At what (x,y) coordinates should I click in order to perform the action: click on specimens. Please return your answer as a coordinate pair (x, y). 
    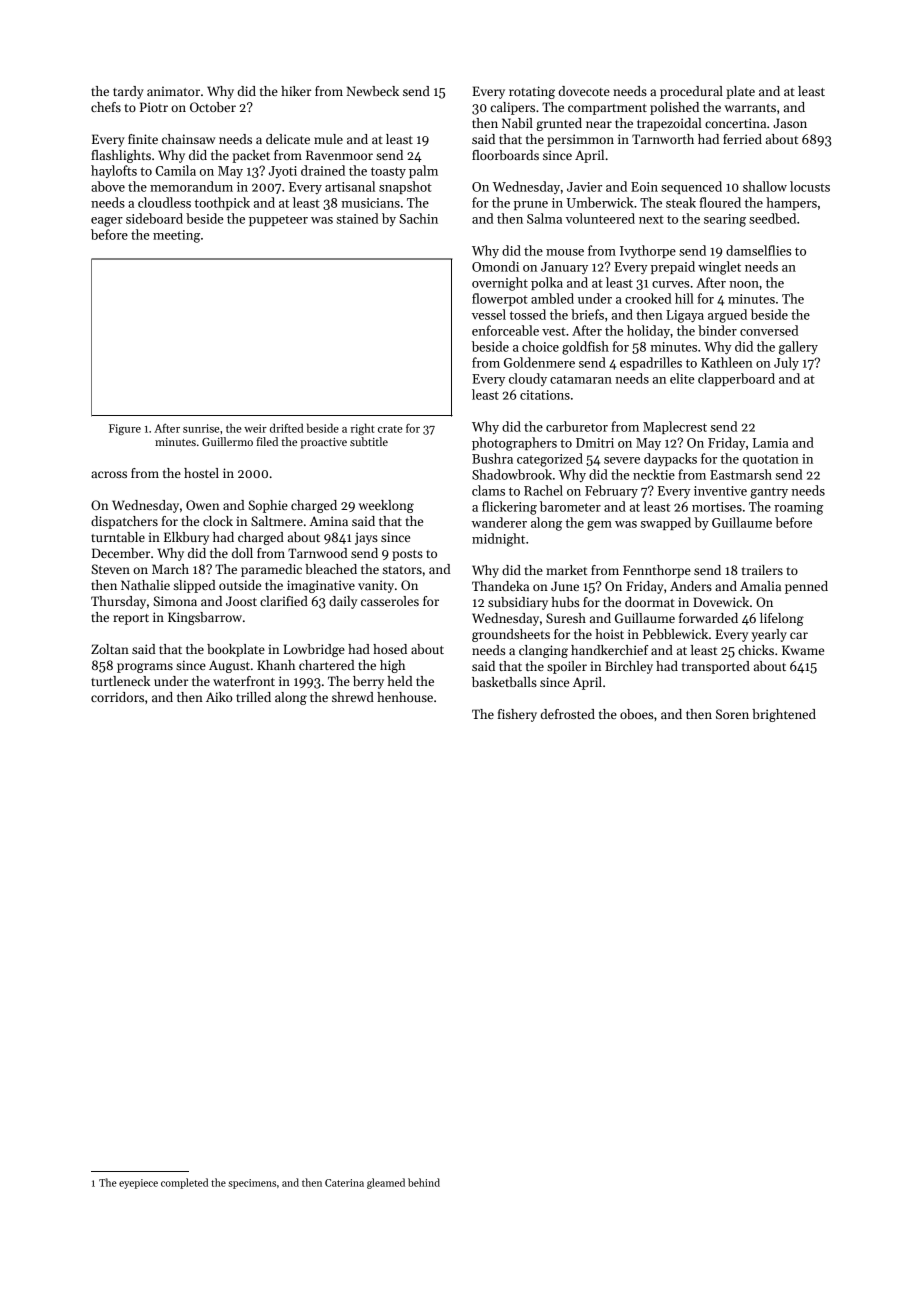
    Looking at the image, I should click on (252, 1184).
